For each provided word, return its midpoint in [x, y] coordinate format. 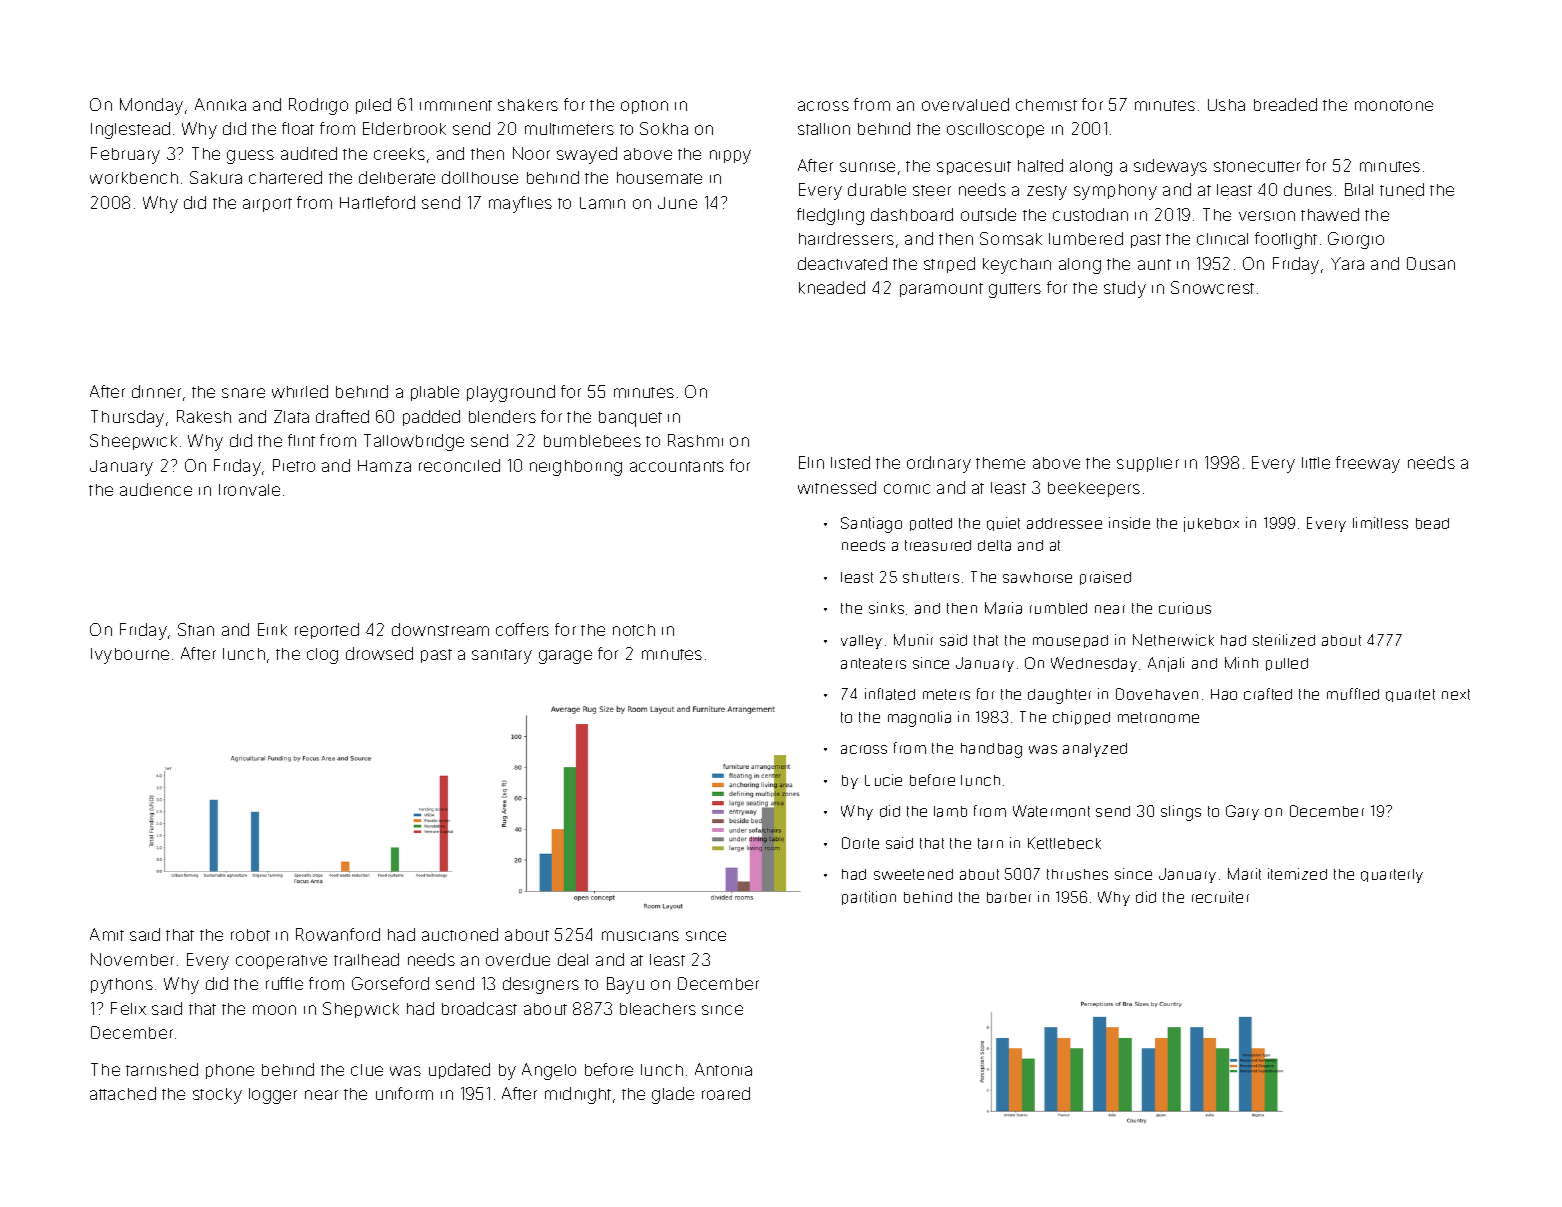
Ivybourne [130, 656]
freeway [1368, 464]
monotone [1394, 105]
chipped [1081, 718]
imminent [456, 105]
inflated [890, 694]
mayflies [520, 204]
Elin [811, 462]
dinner [156, 391]
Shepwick [361, 1010]
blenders [502, 416]
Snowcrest [1212, 287]
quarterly [1392, 876]
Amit [107, 934]
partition [869, 898]
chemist [1046, 105]
